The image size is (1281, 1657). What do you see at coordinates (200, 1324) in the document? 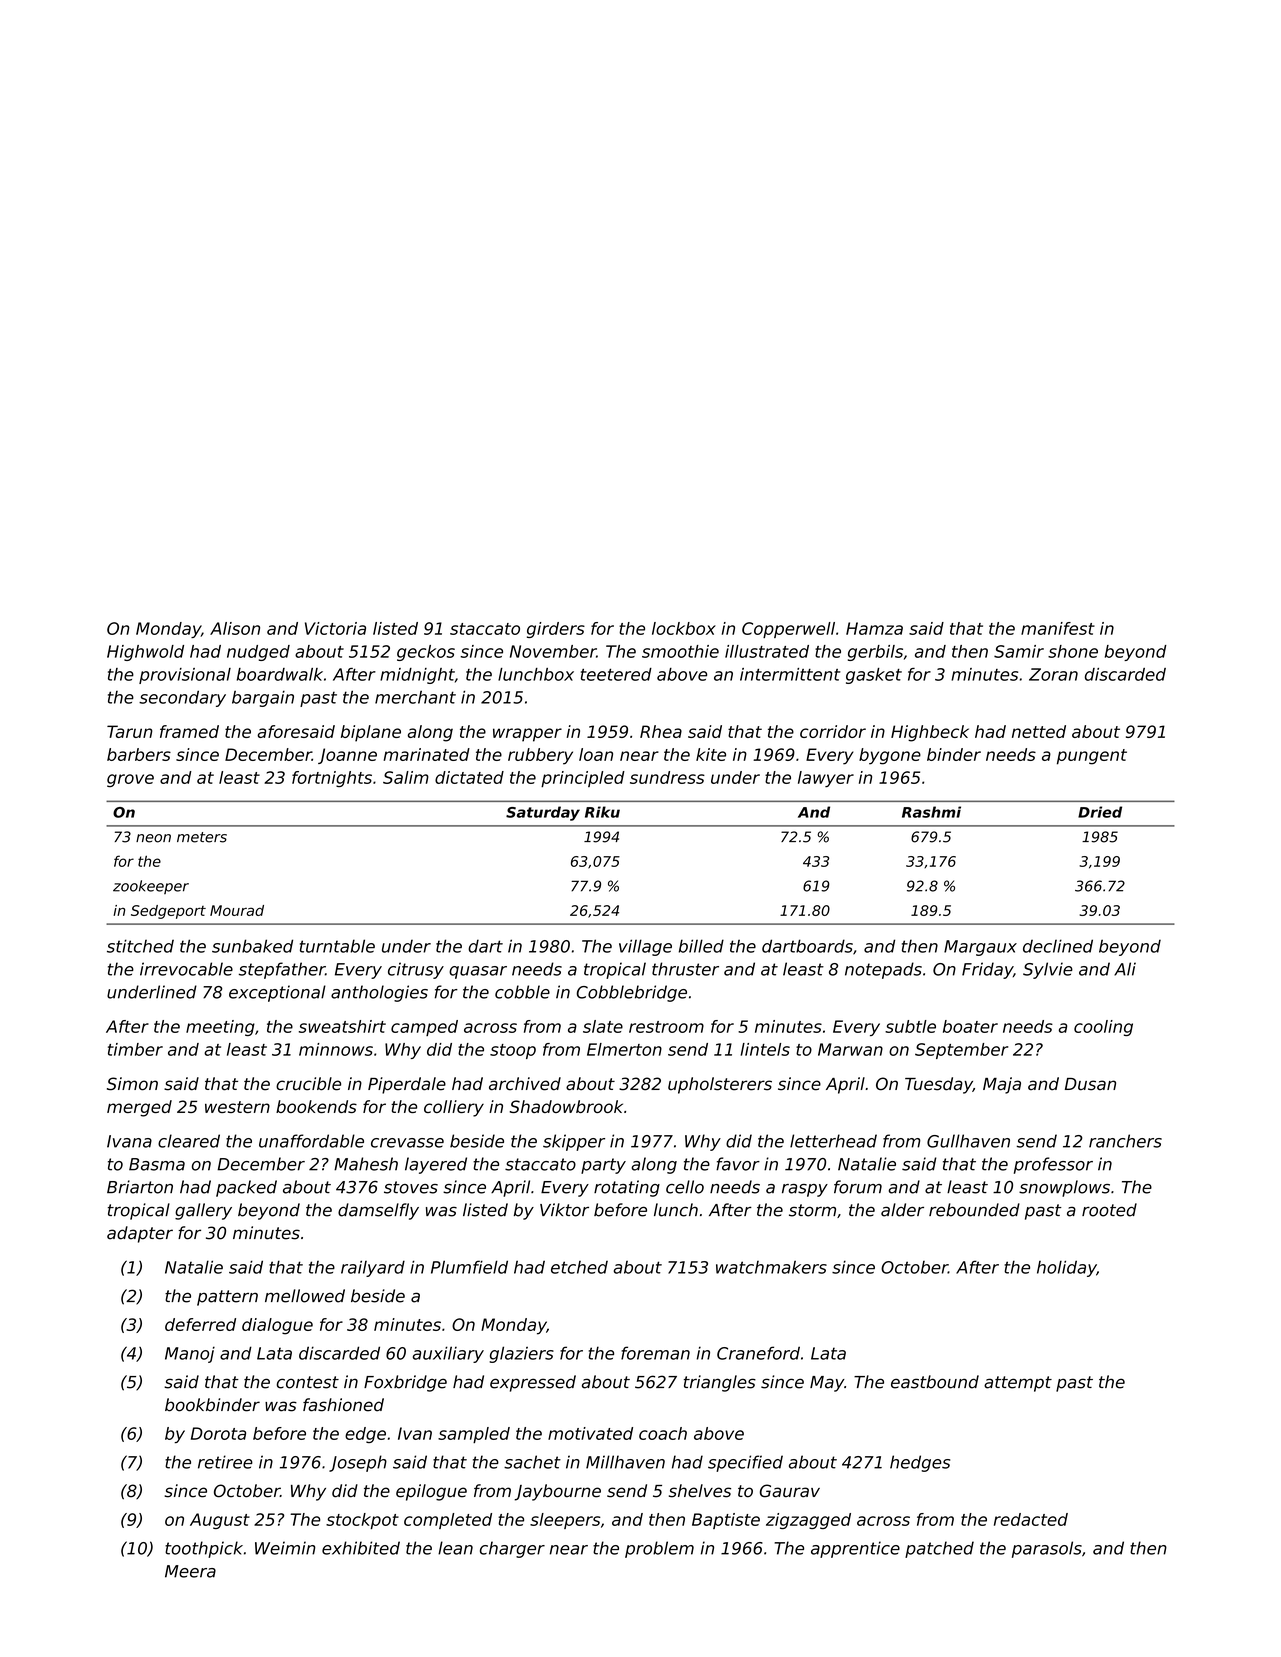
I see `deferred` at bounding box center [200, 1324].
